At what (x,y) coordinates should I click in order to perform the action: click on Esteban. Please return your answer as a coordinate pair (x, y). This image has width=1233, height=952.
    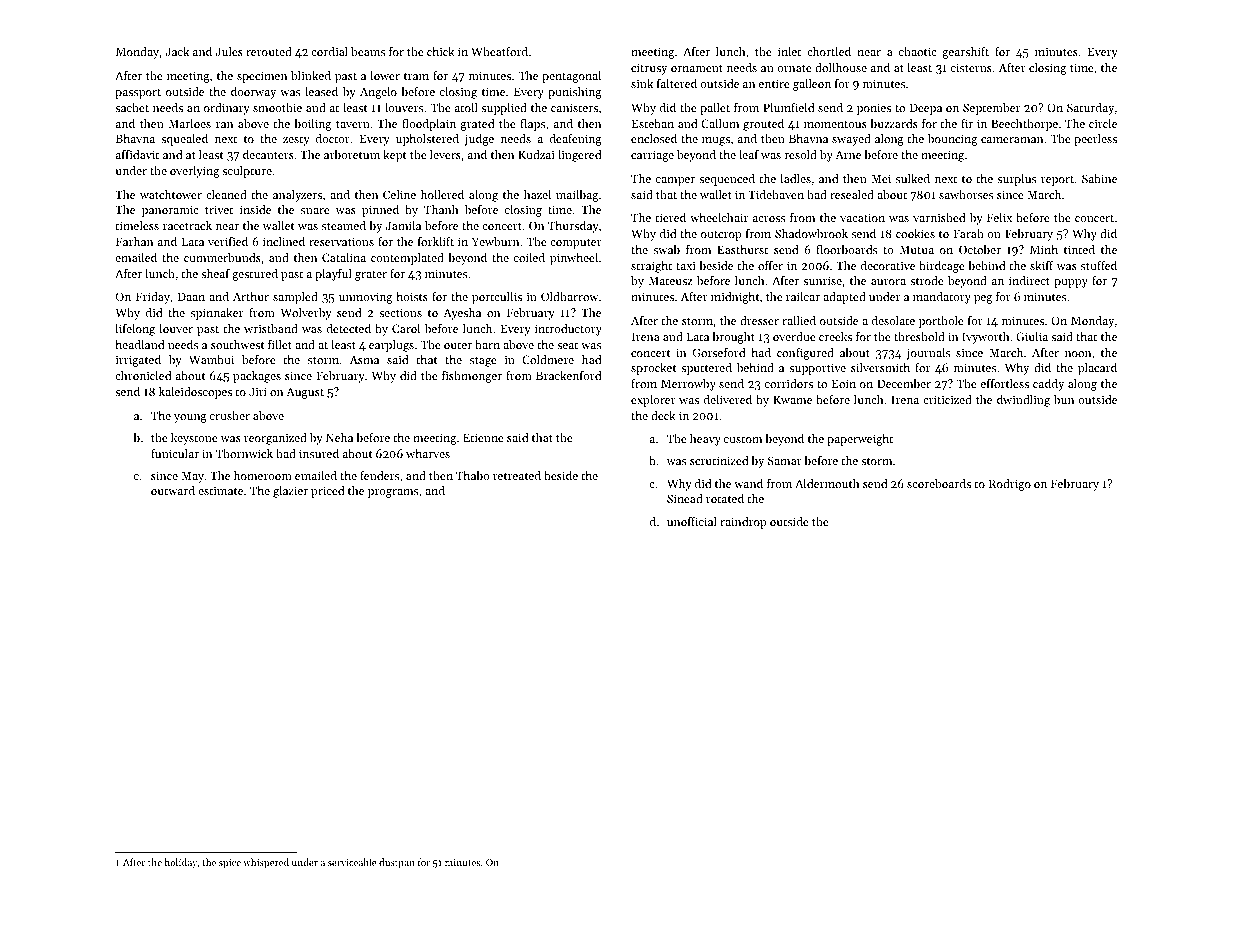
    Looking at the image, I should click on (653, 123).
